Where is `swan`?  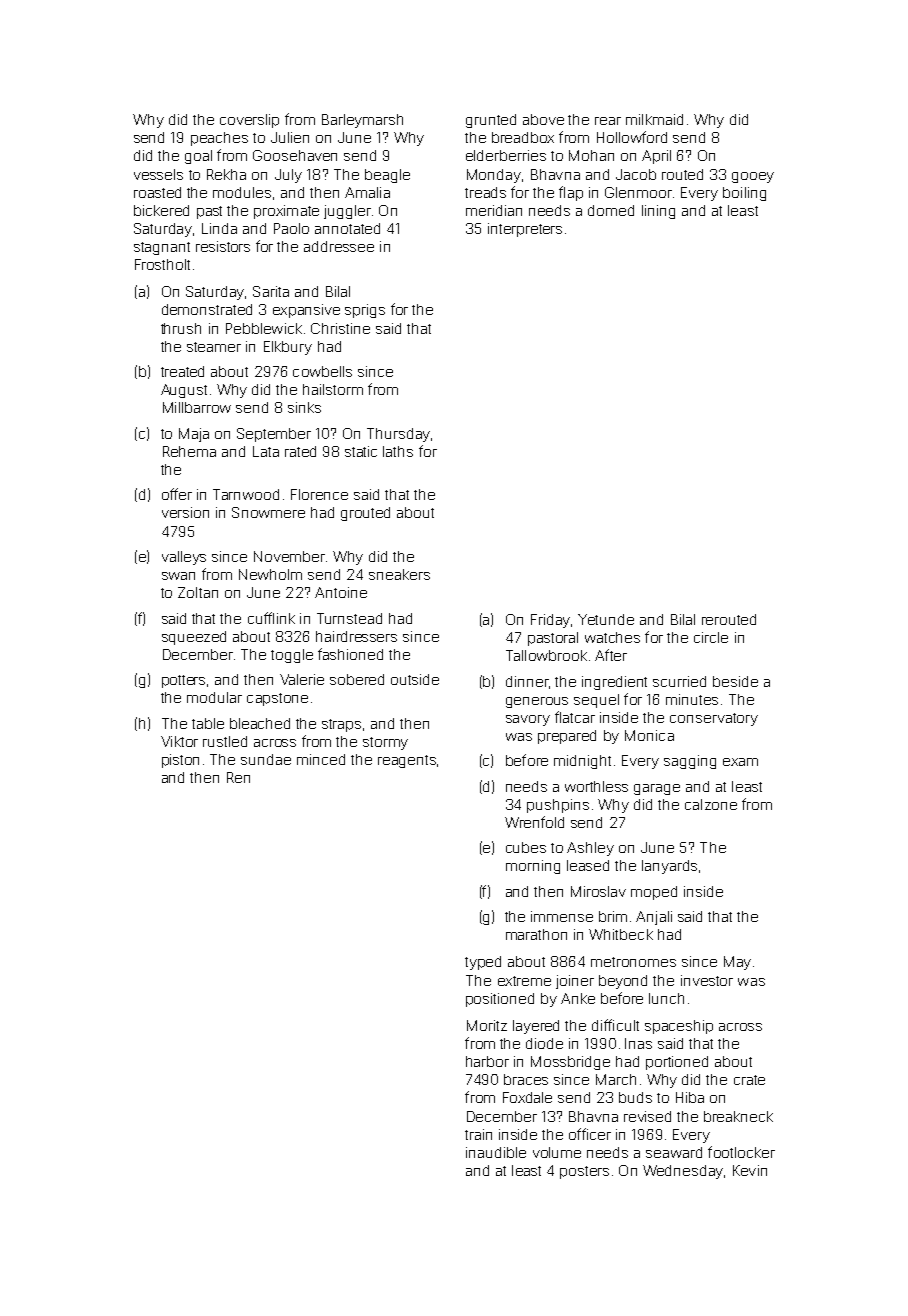
swan is located at coordinates (178, 576).
